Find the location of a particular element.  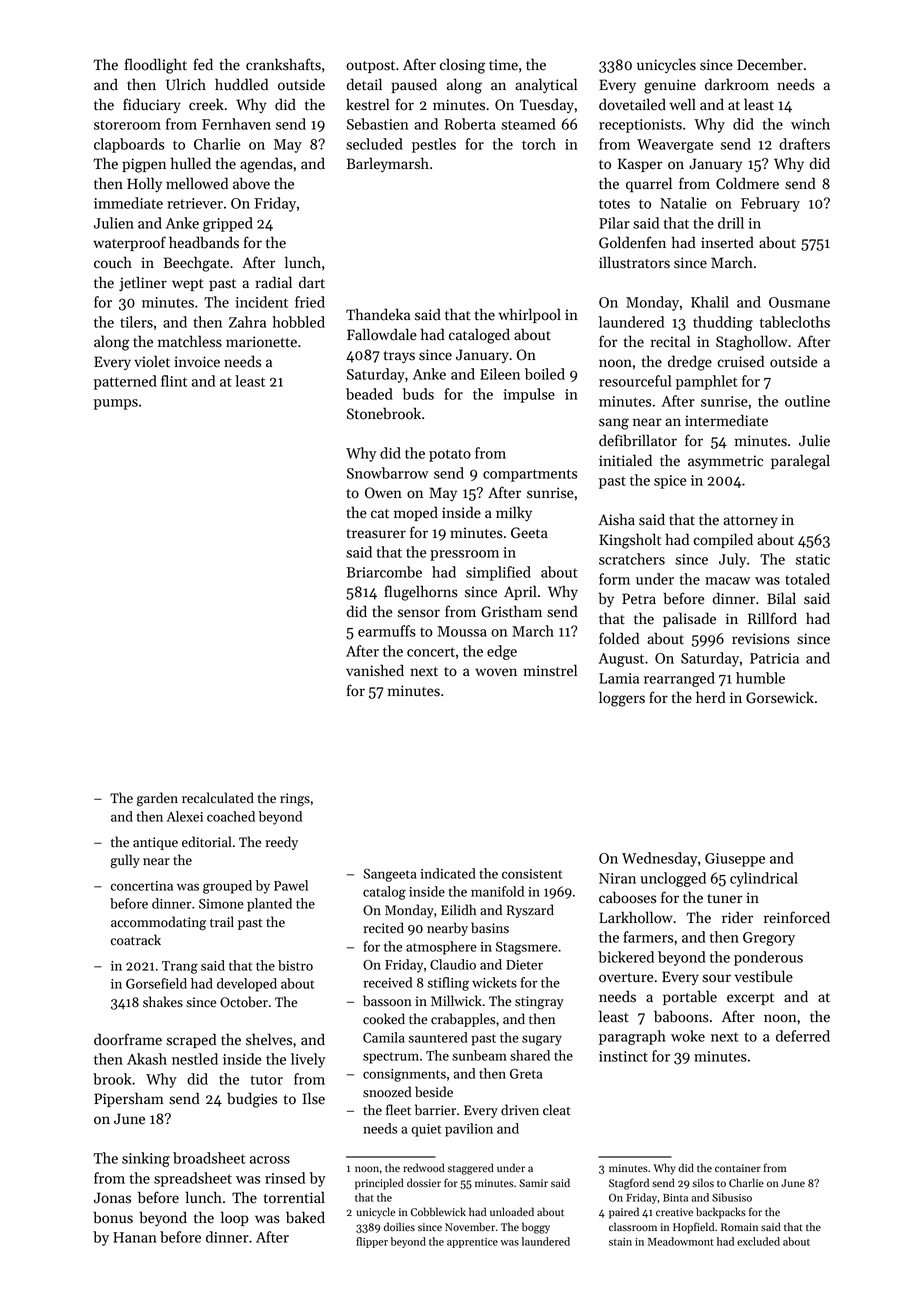

compartments is located at coordinates (530, 475).
